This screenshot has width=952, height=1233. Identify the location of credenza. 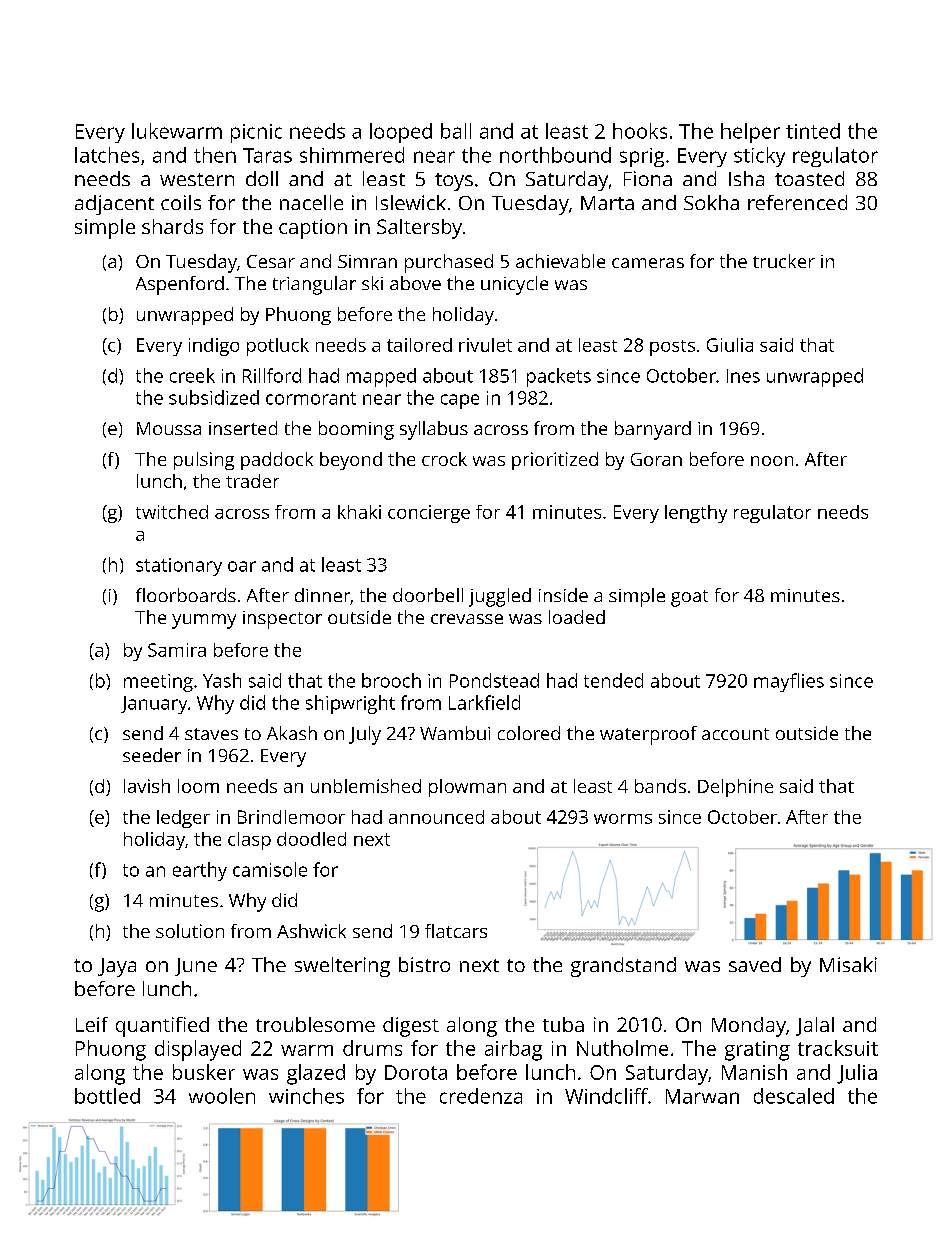
(481, 1096).
